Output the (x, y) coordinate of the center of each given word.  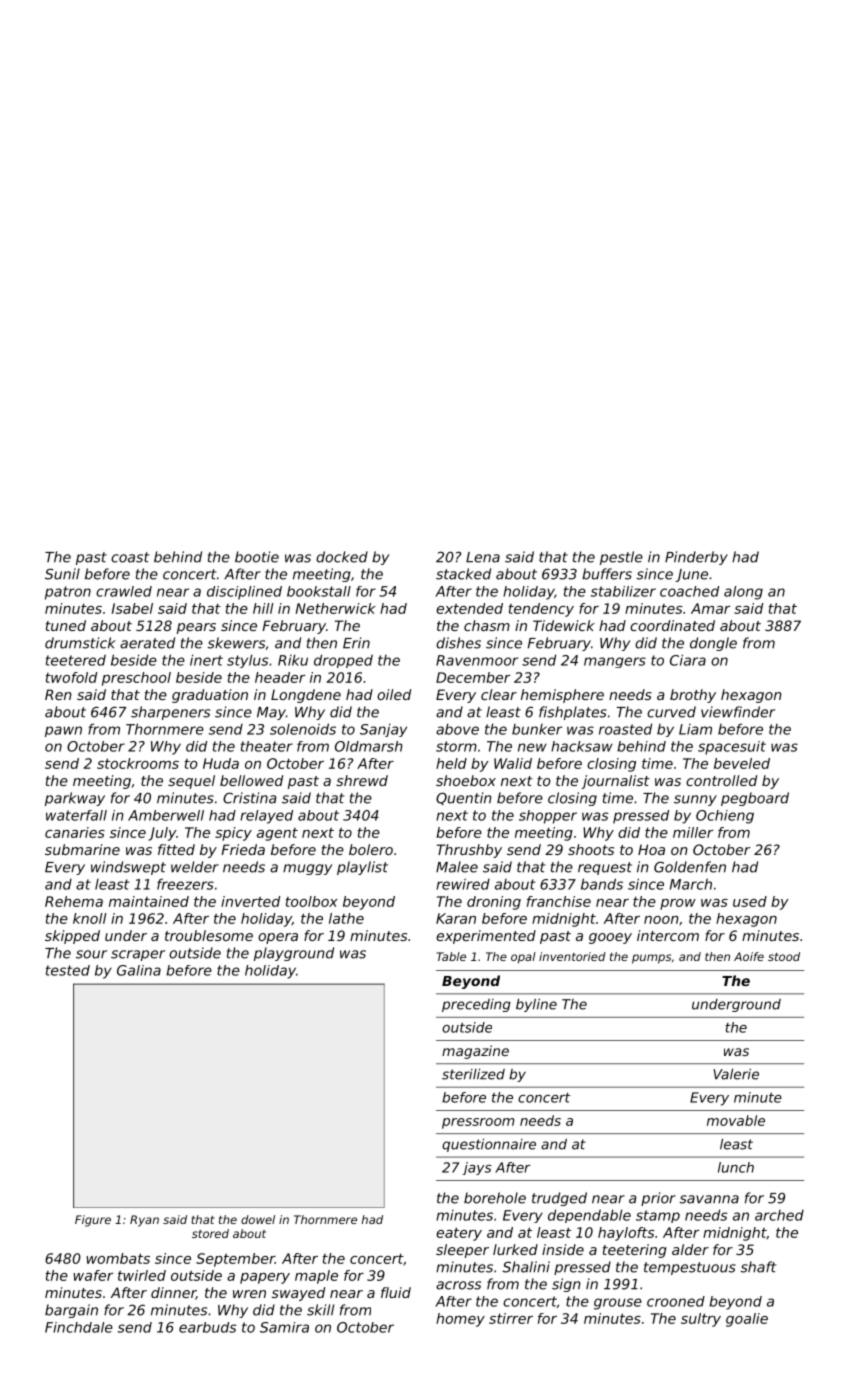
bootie (257, 557)
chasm (487, 625)
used (750, 901)
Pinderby (696, 558)
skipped (72, 937)
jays (477, 1168)
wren (249, 1294)
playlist (362, 868)
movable (736, 1120)
